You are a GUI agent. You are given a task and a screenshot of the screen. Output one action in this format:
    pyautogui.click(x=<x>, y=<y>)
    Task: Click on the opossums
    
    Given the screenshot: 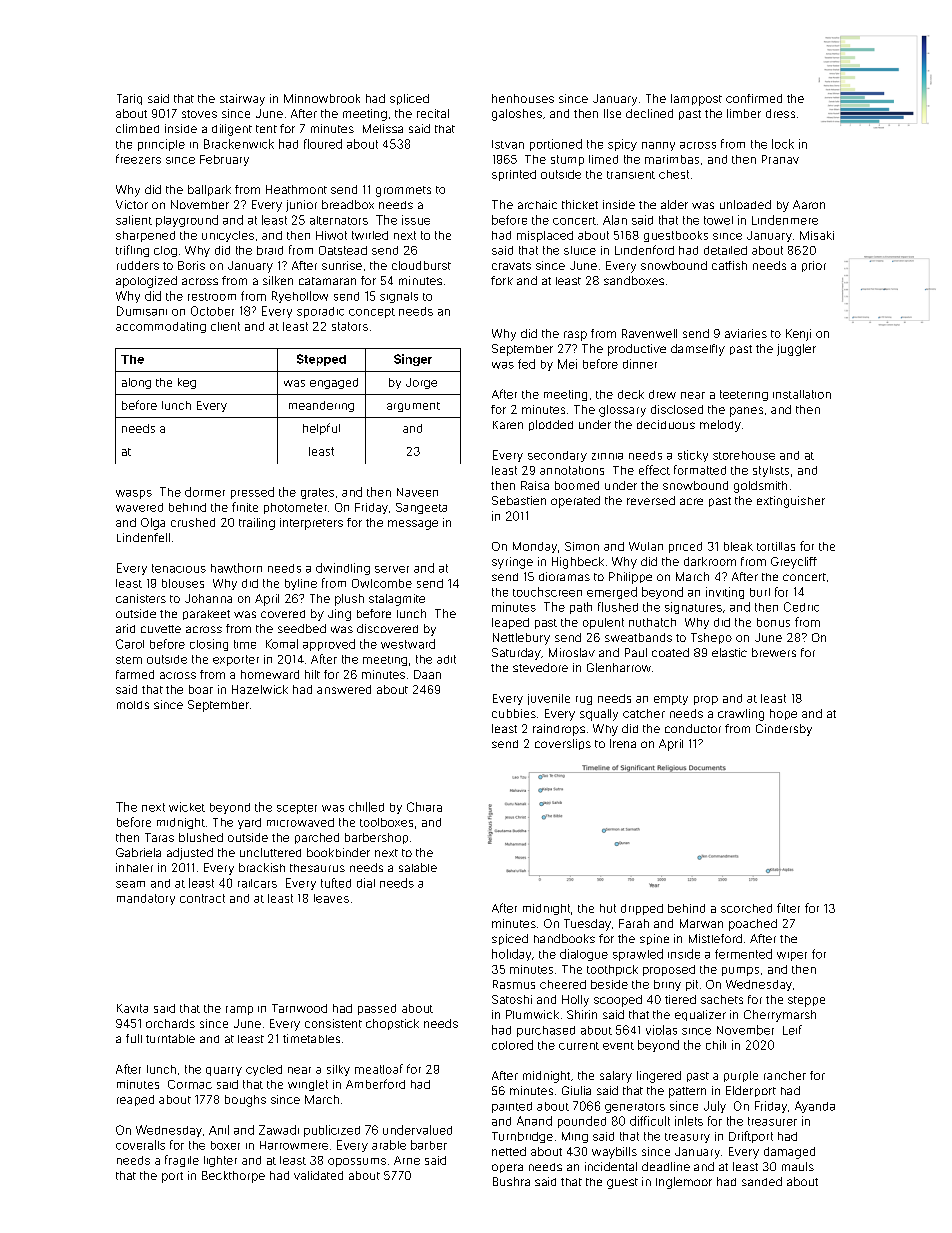 What is the action you would take?
    pyautogui.click(x=357, y=1162)
